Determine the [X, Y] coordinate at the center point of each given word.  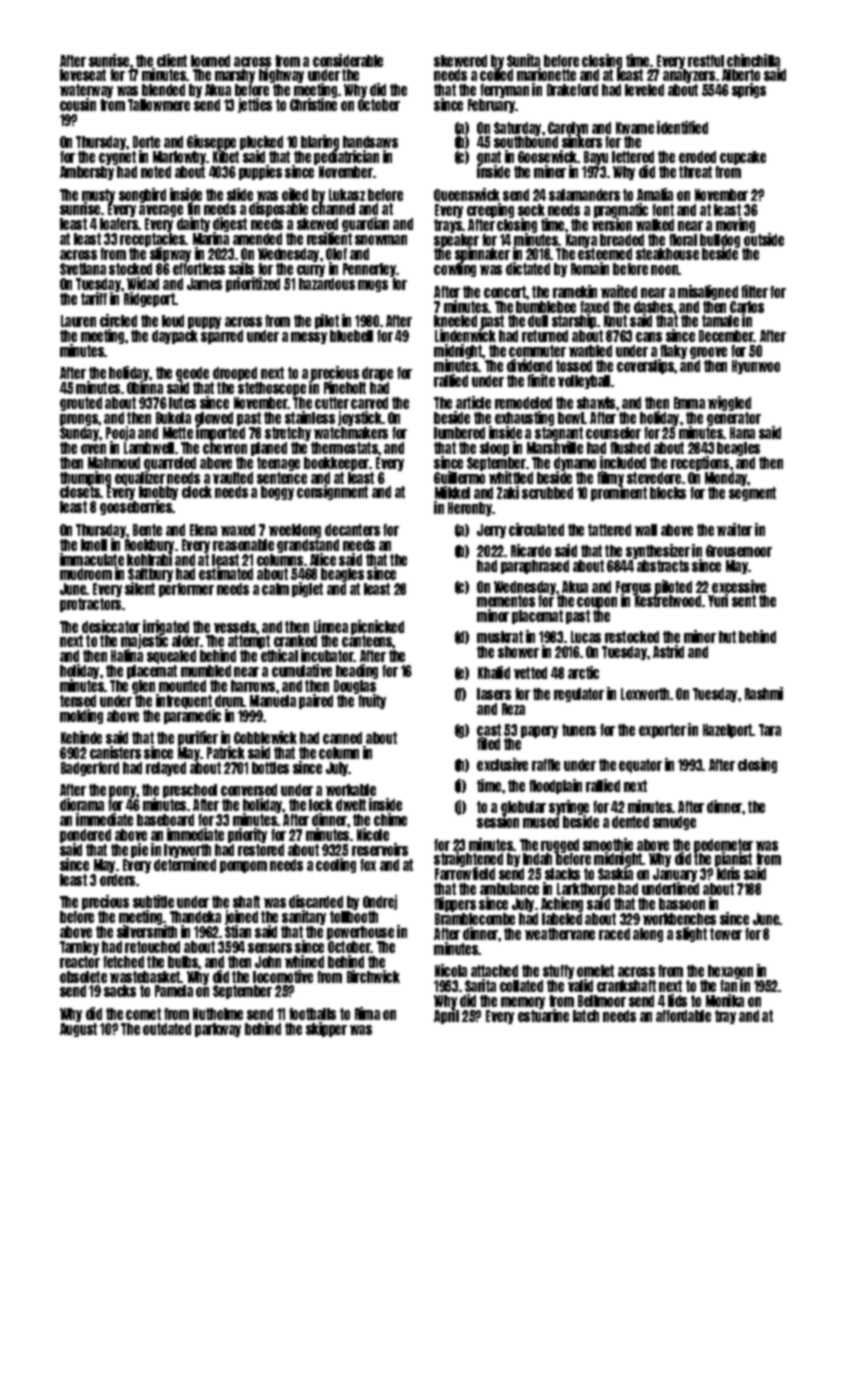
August [78, 1030]
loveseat [83, 75]
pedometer [723, 846]
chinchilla [753, 60]
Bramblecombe [475, 919]
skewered [460, 61]
